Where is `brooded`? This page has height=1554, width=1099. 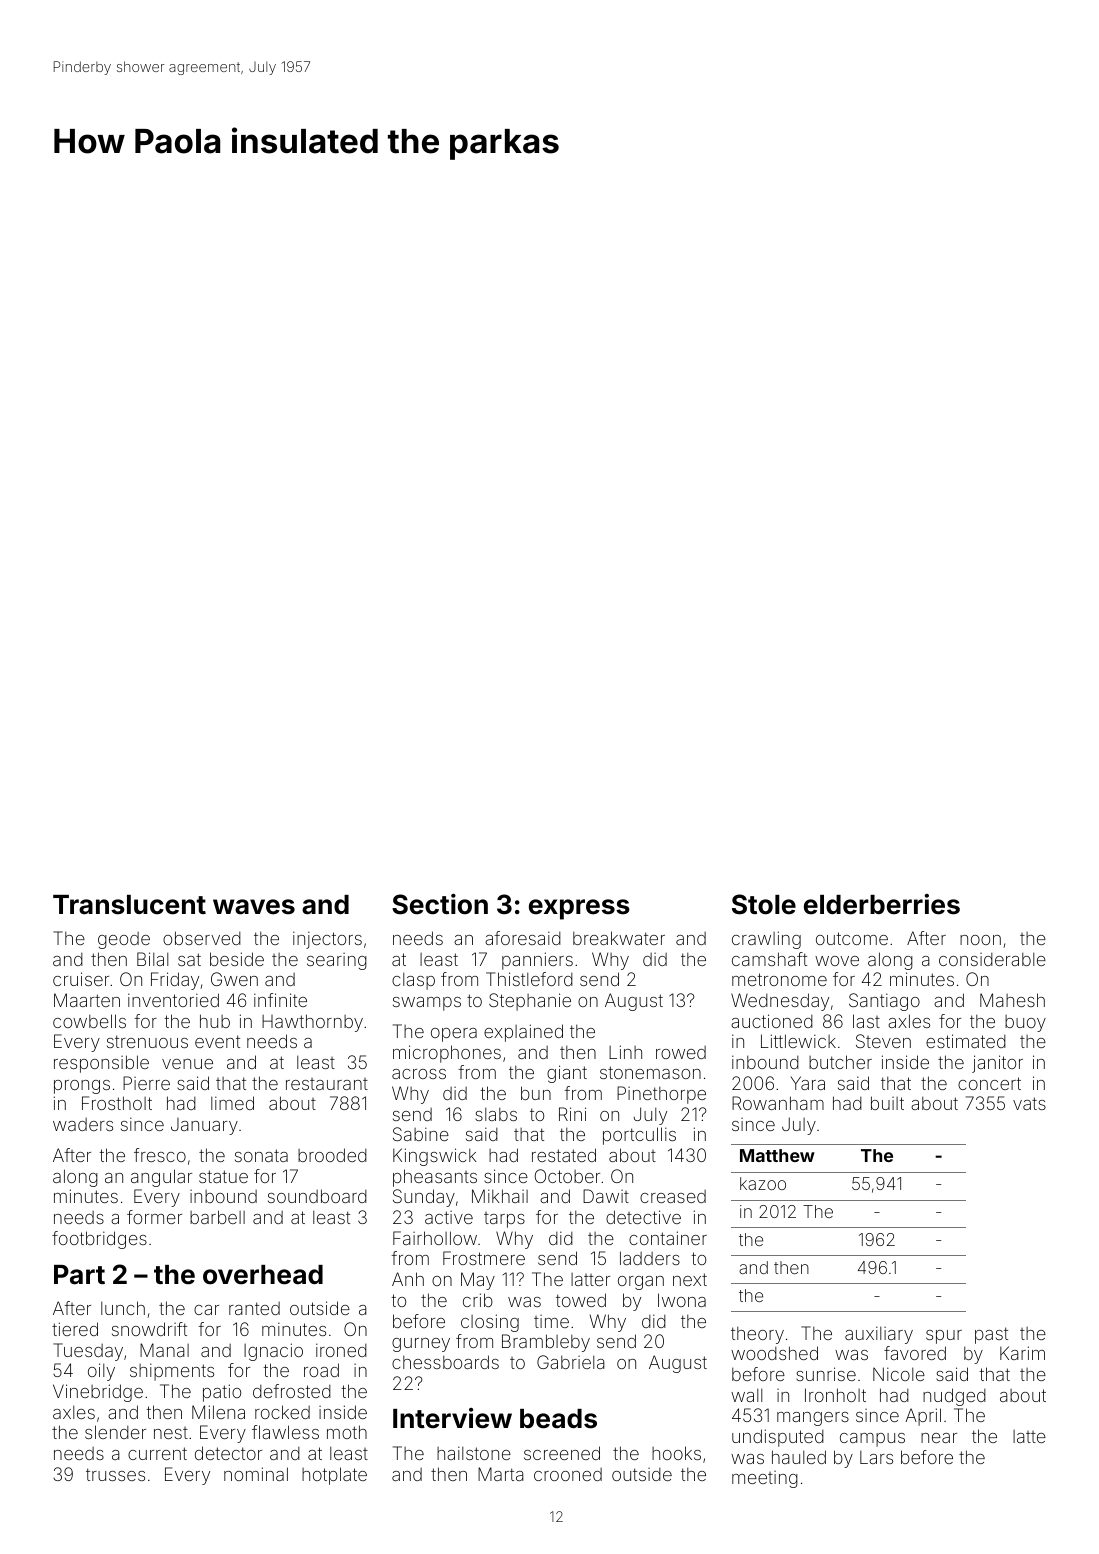
brooded is located at coordinates (332, 1155).
